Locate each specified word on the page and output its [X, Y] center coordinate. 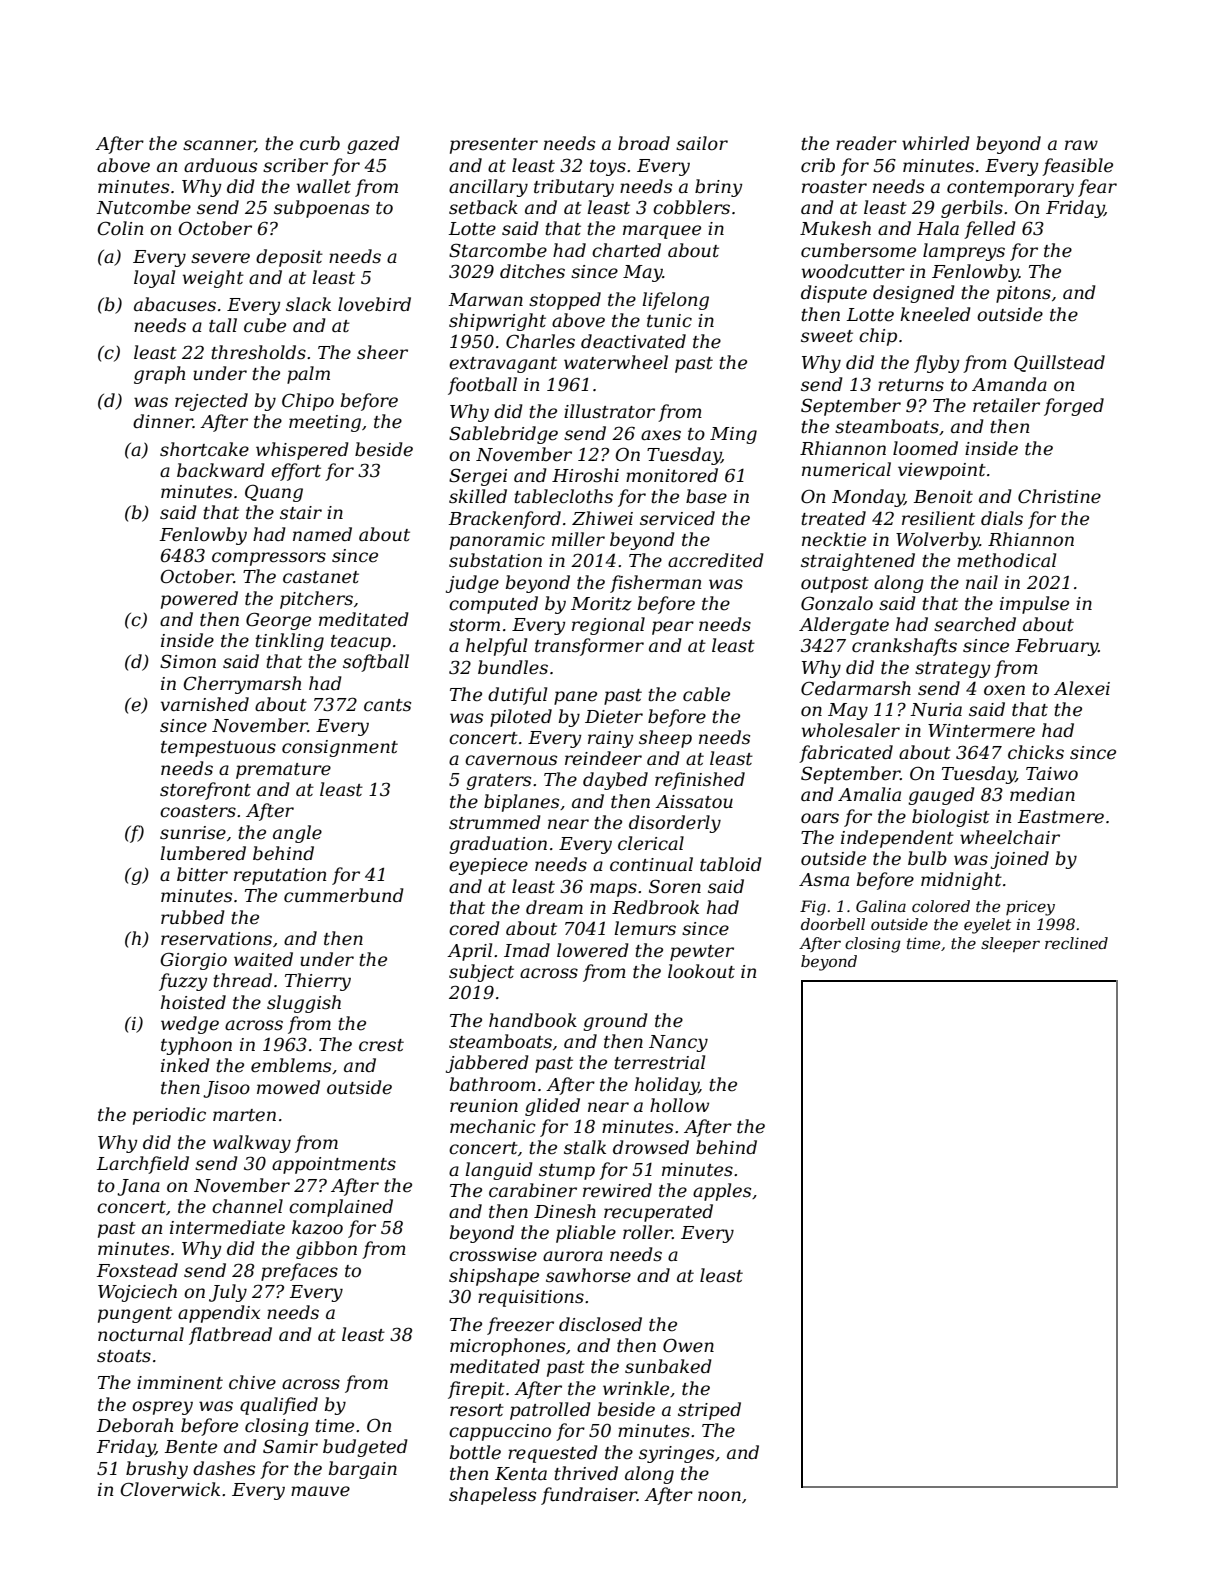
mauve [320, 1491]
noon [719, 1496]
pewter [702, 953]
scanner [219, 146]
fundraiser [589, 1496]
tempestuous [218, 749]
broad [644, 143]
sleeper [1010, 944]
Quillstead [1059, 363]
